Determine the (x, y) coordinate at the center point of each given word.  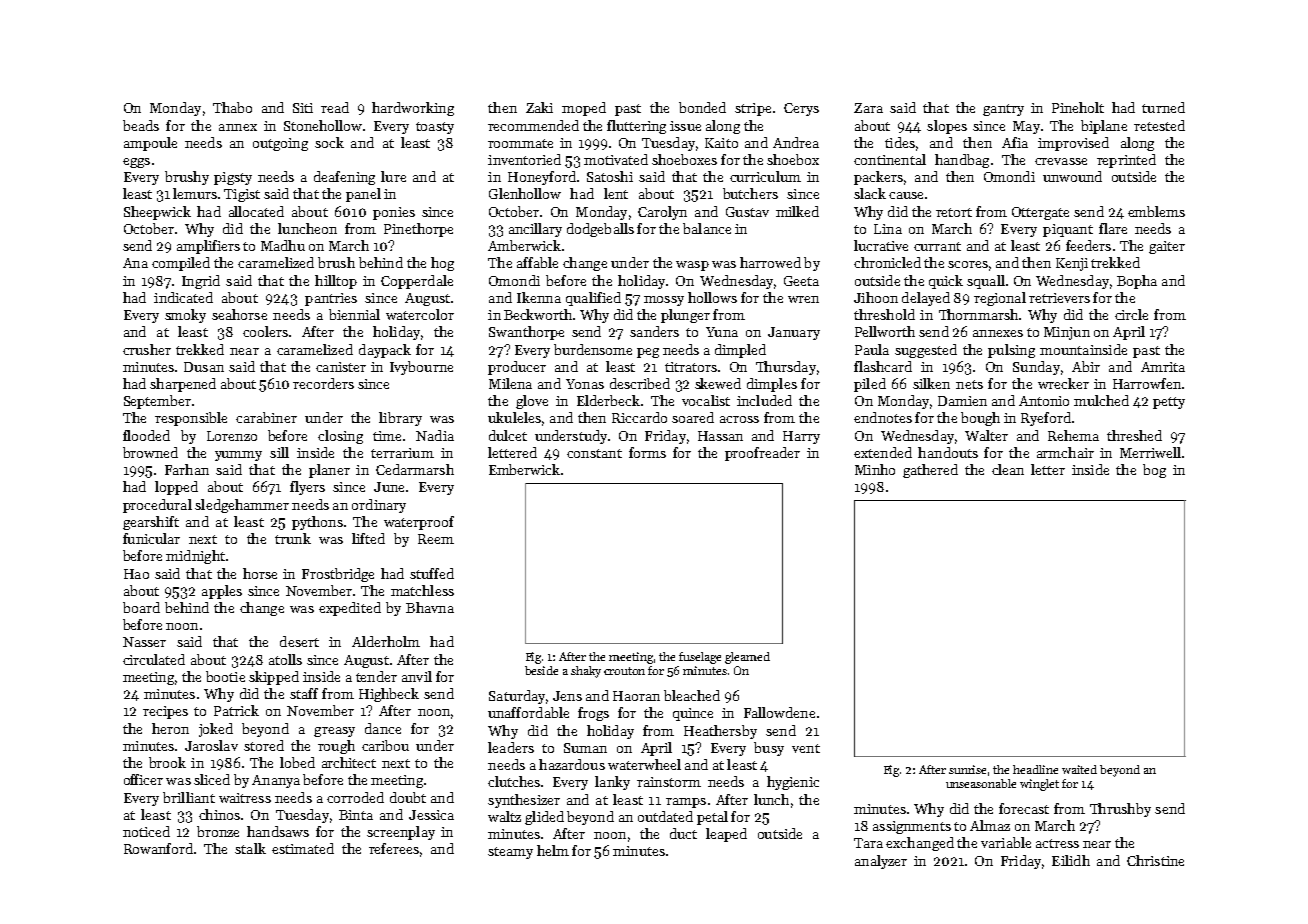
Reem (436, 539)
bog (1154, 471)
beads (141, 125)
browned (150, 452)
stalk (250, 848)
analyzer (881, 862)
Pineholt (1078, 107)
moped (584, 109)
